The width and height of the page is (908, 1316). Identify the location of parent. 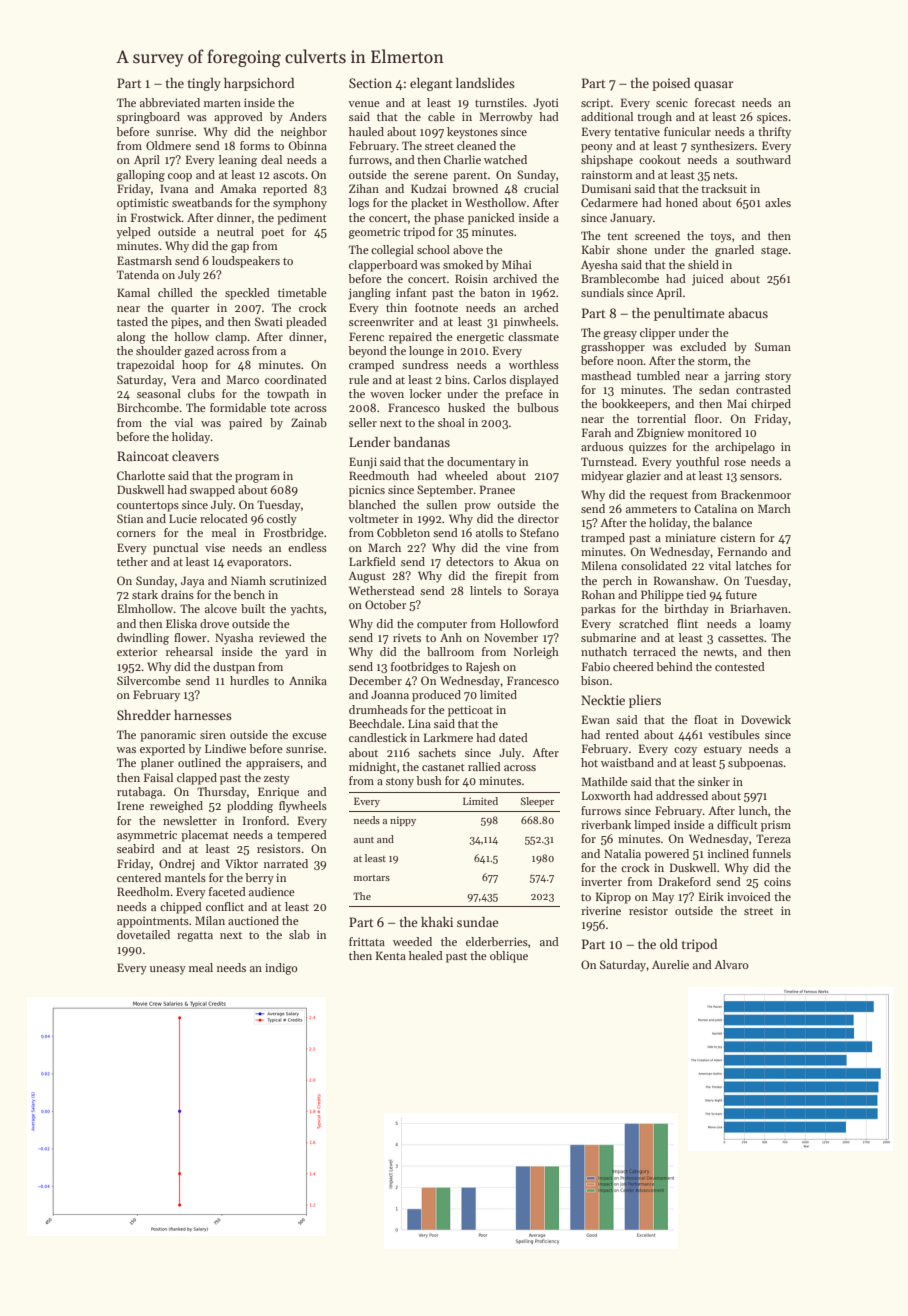
(470, 177).
